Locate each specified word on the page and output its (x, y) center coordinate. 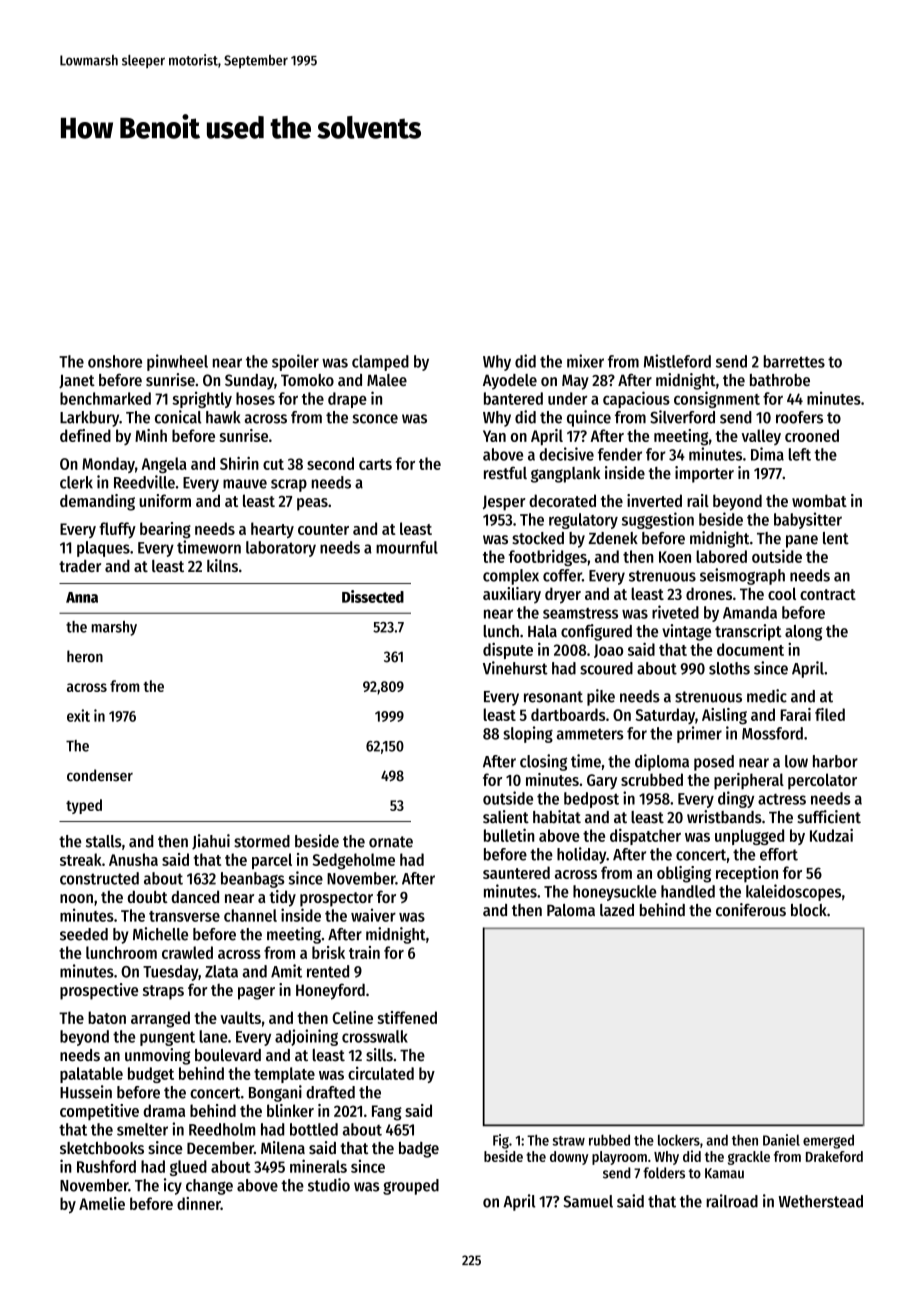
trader (80, 566)
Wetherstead (821, 1201)
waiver (373, 915)
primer (699, 734)
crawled (187, 952)
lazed (617, 910)
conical (178, 417)
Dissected (373, 596)
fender (620, 454)
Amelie (102, 1203)
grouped (411, 1187)
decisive (566, 454)
